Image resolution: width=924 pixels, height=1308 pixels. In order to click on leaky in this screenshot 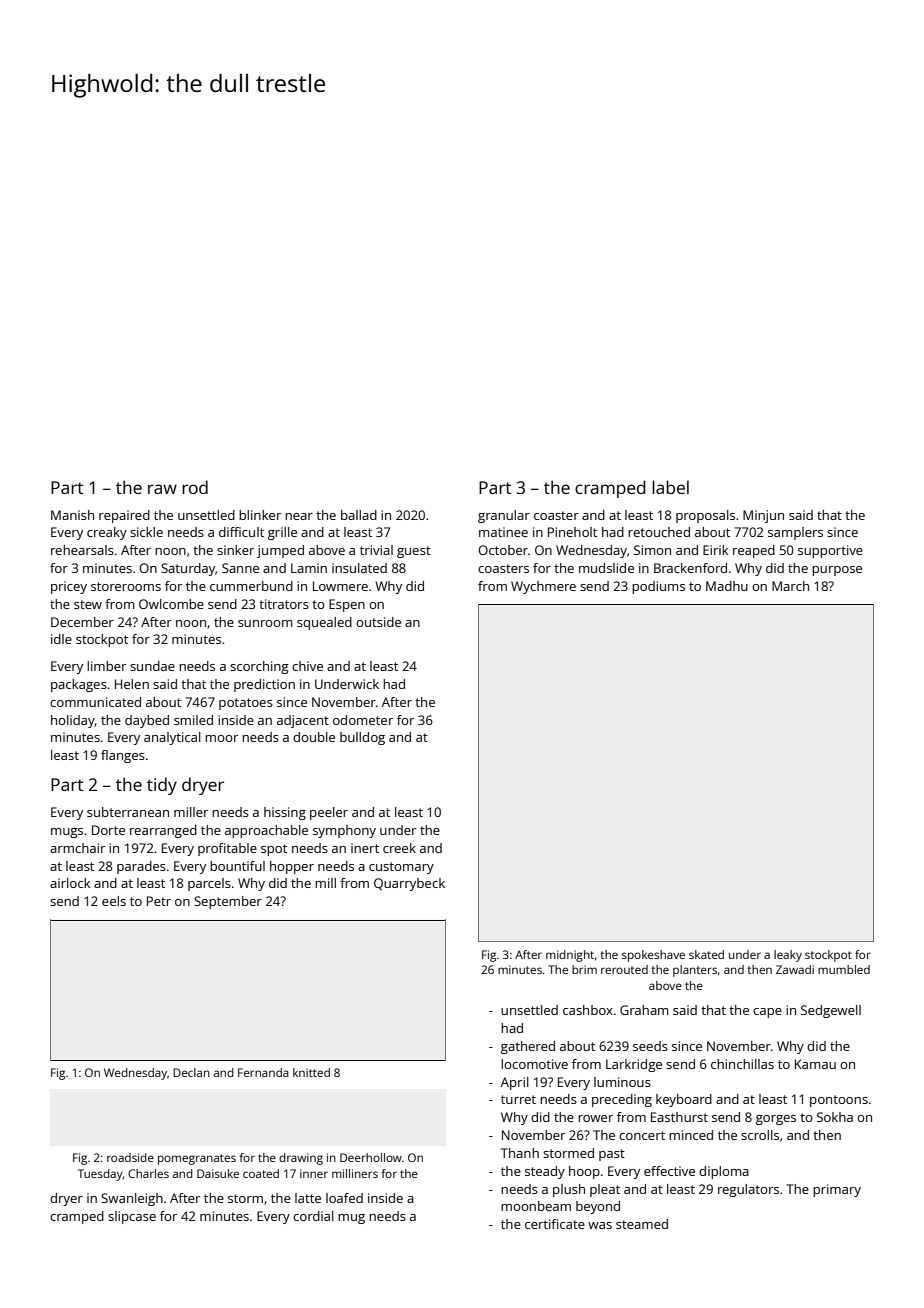, I will do `click(788, 956)`.
